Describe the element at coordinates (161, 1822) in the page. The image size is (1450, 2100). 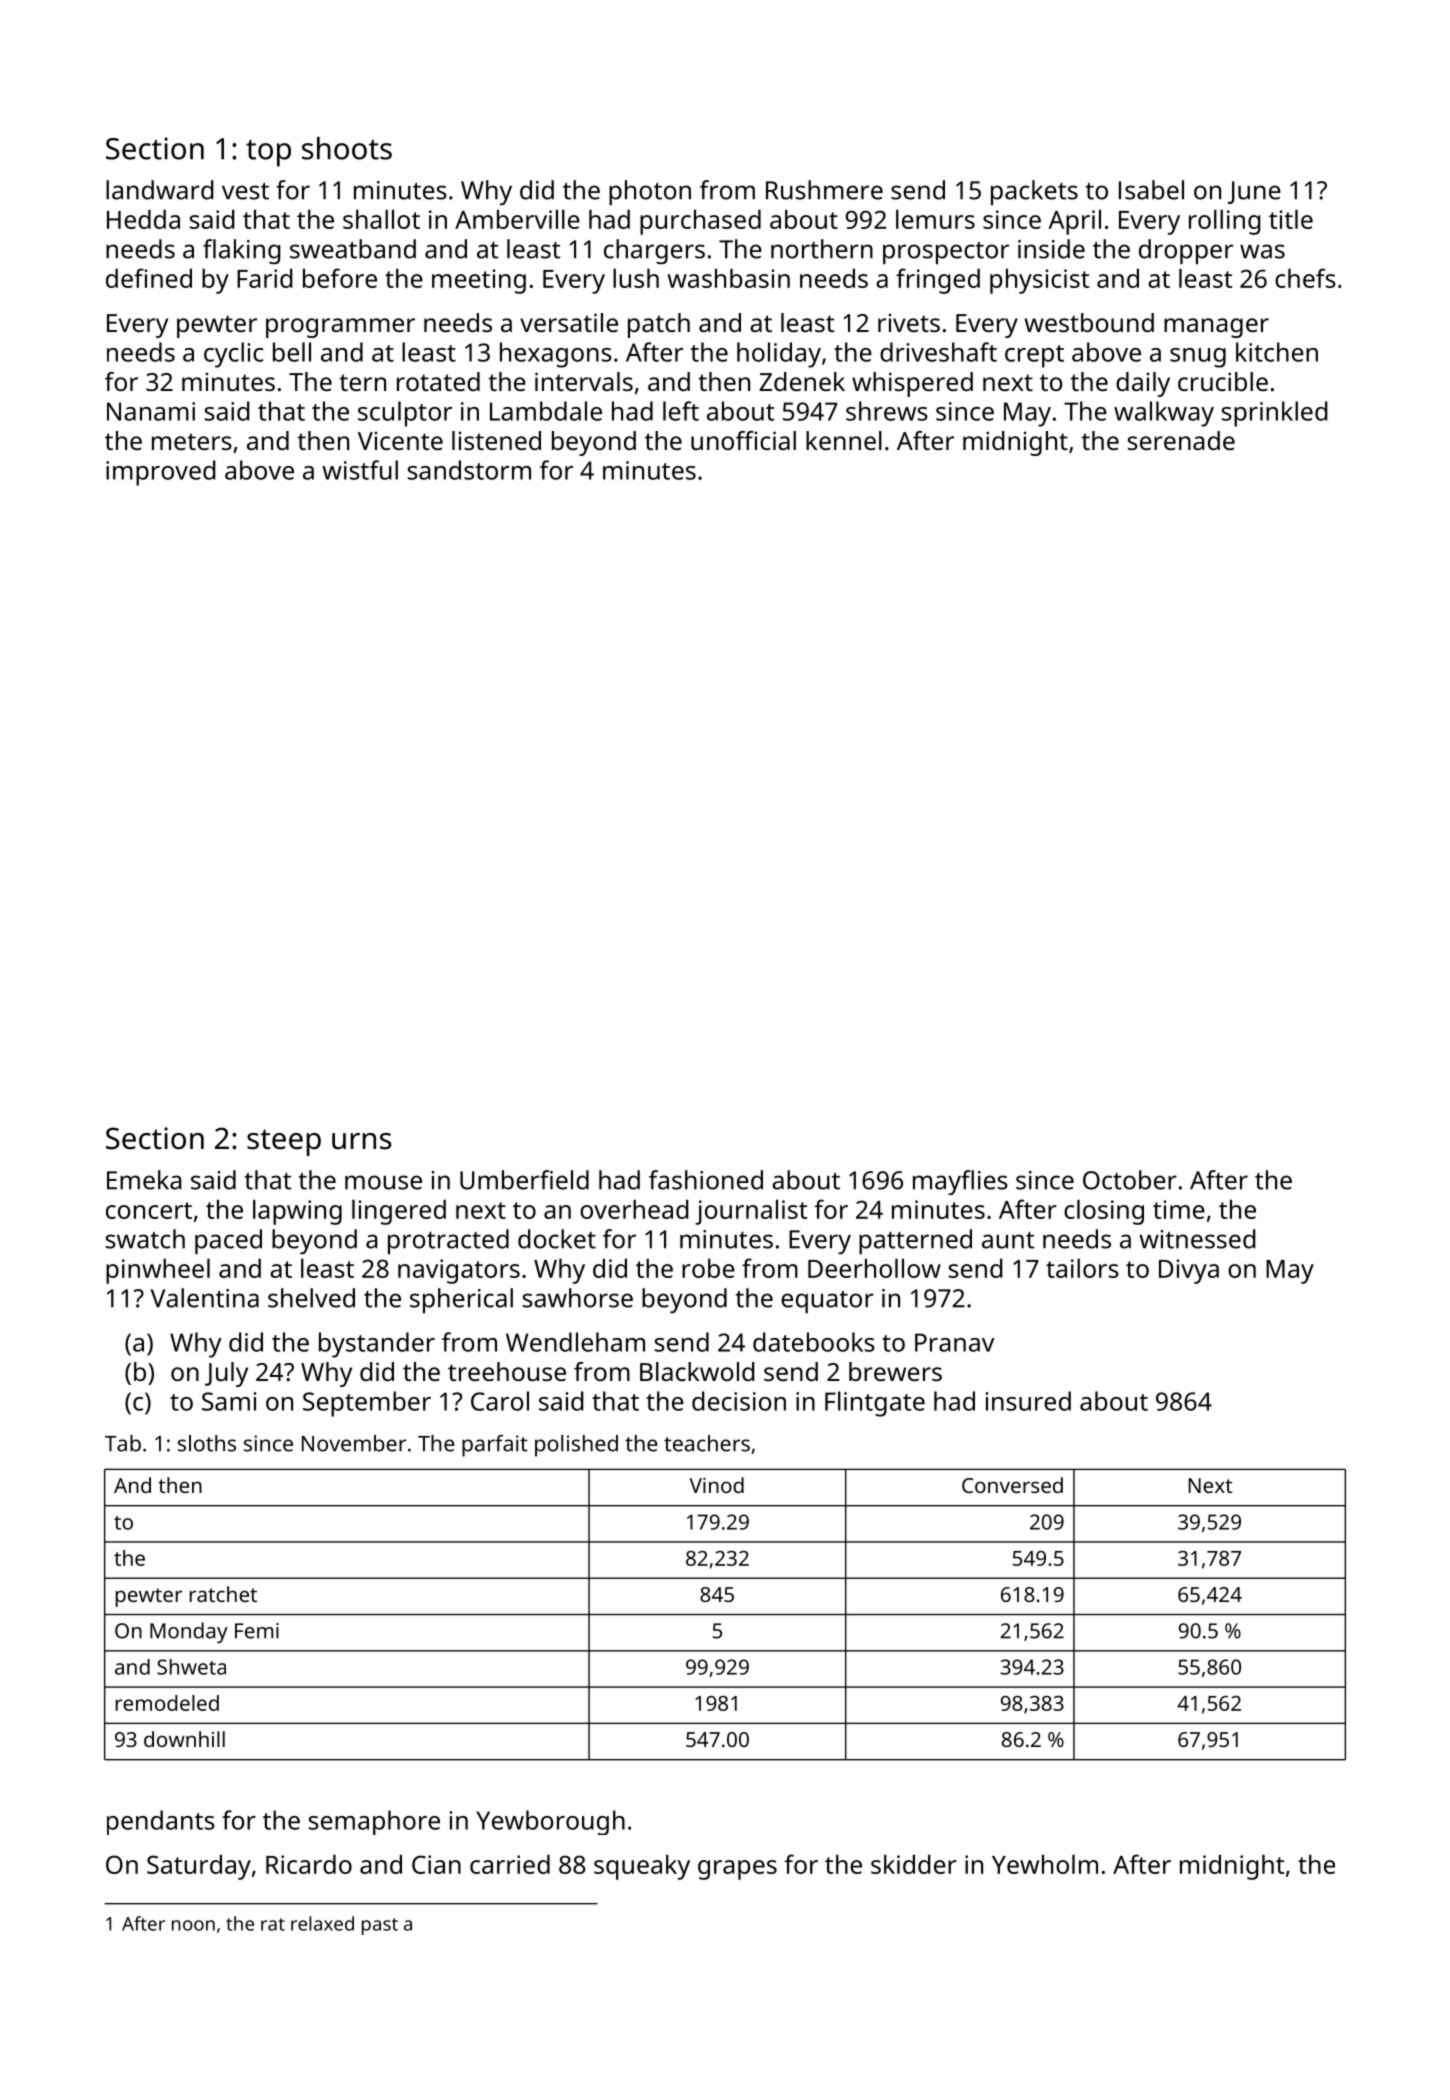
I see `pendants` at that location.
